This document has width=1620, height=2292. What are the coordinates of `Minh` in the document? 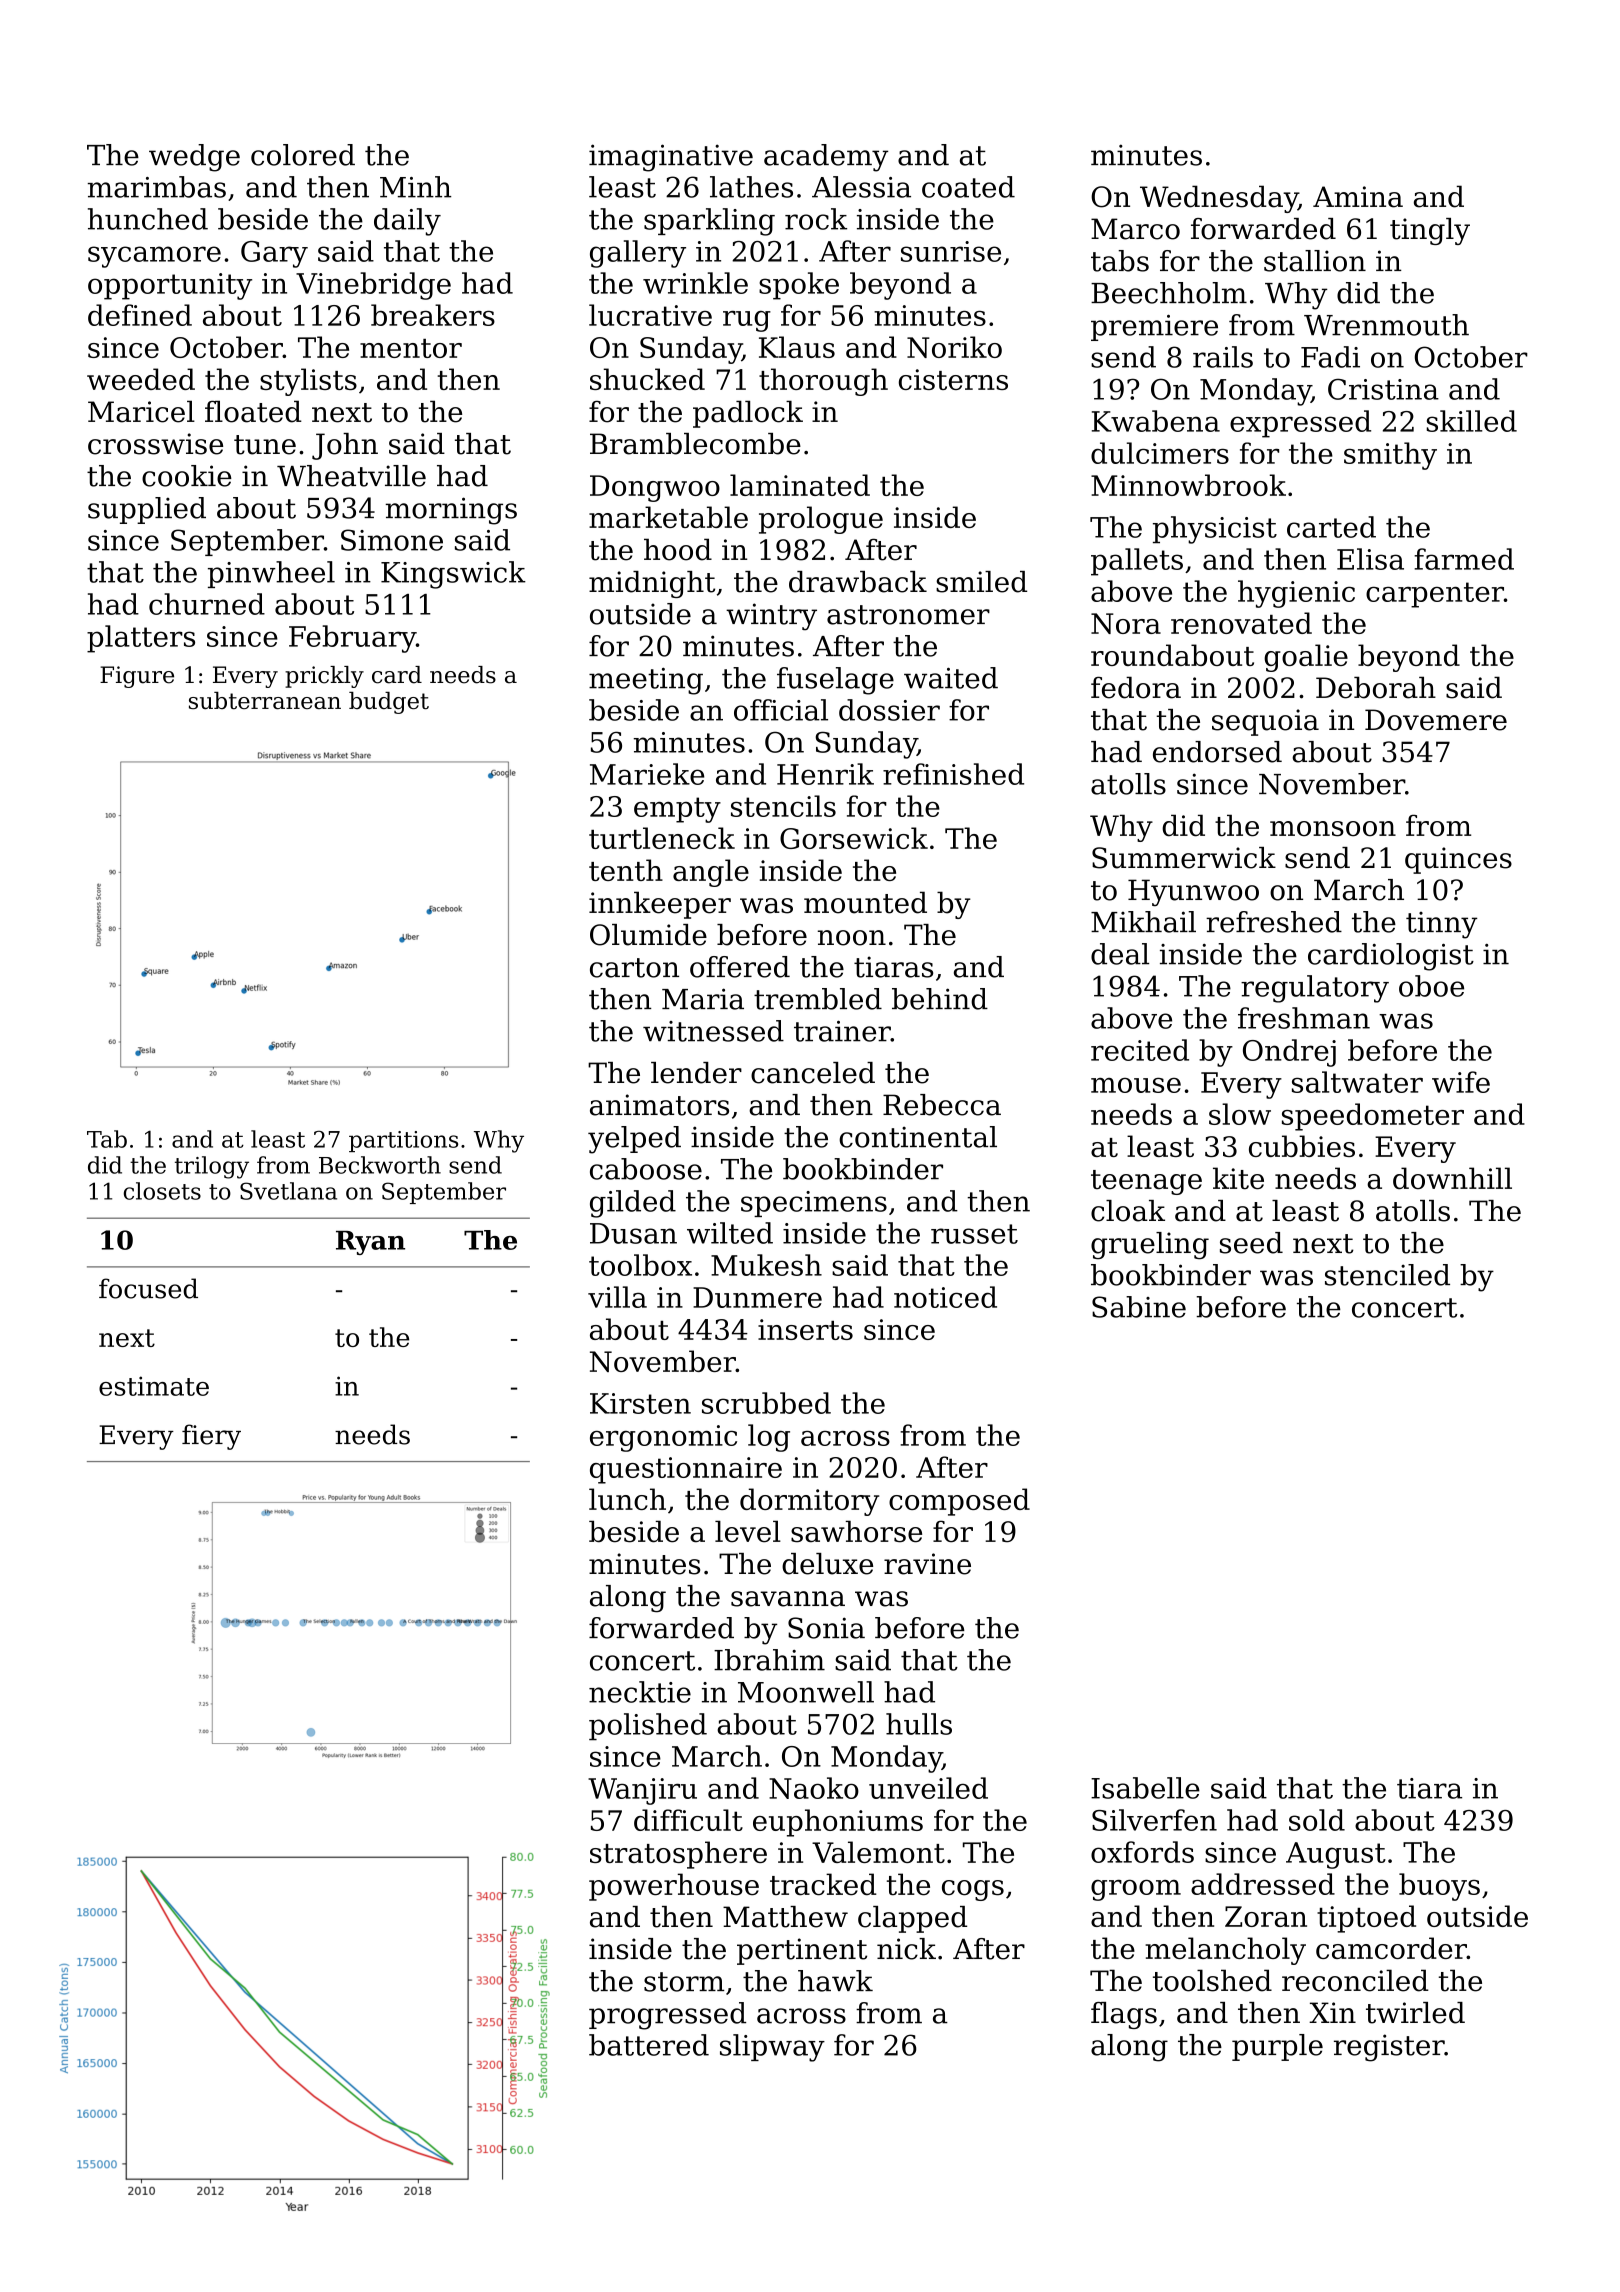 It's located at (416, 187).
